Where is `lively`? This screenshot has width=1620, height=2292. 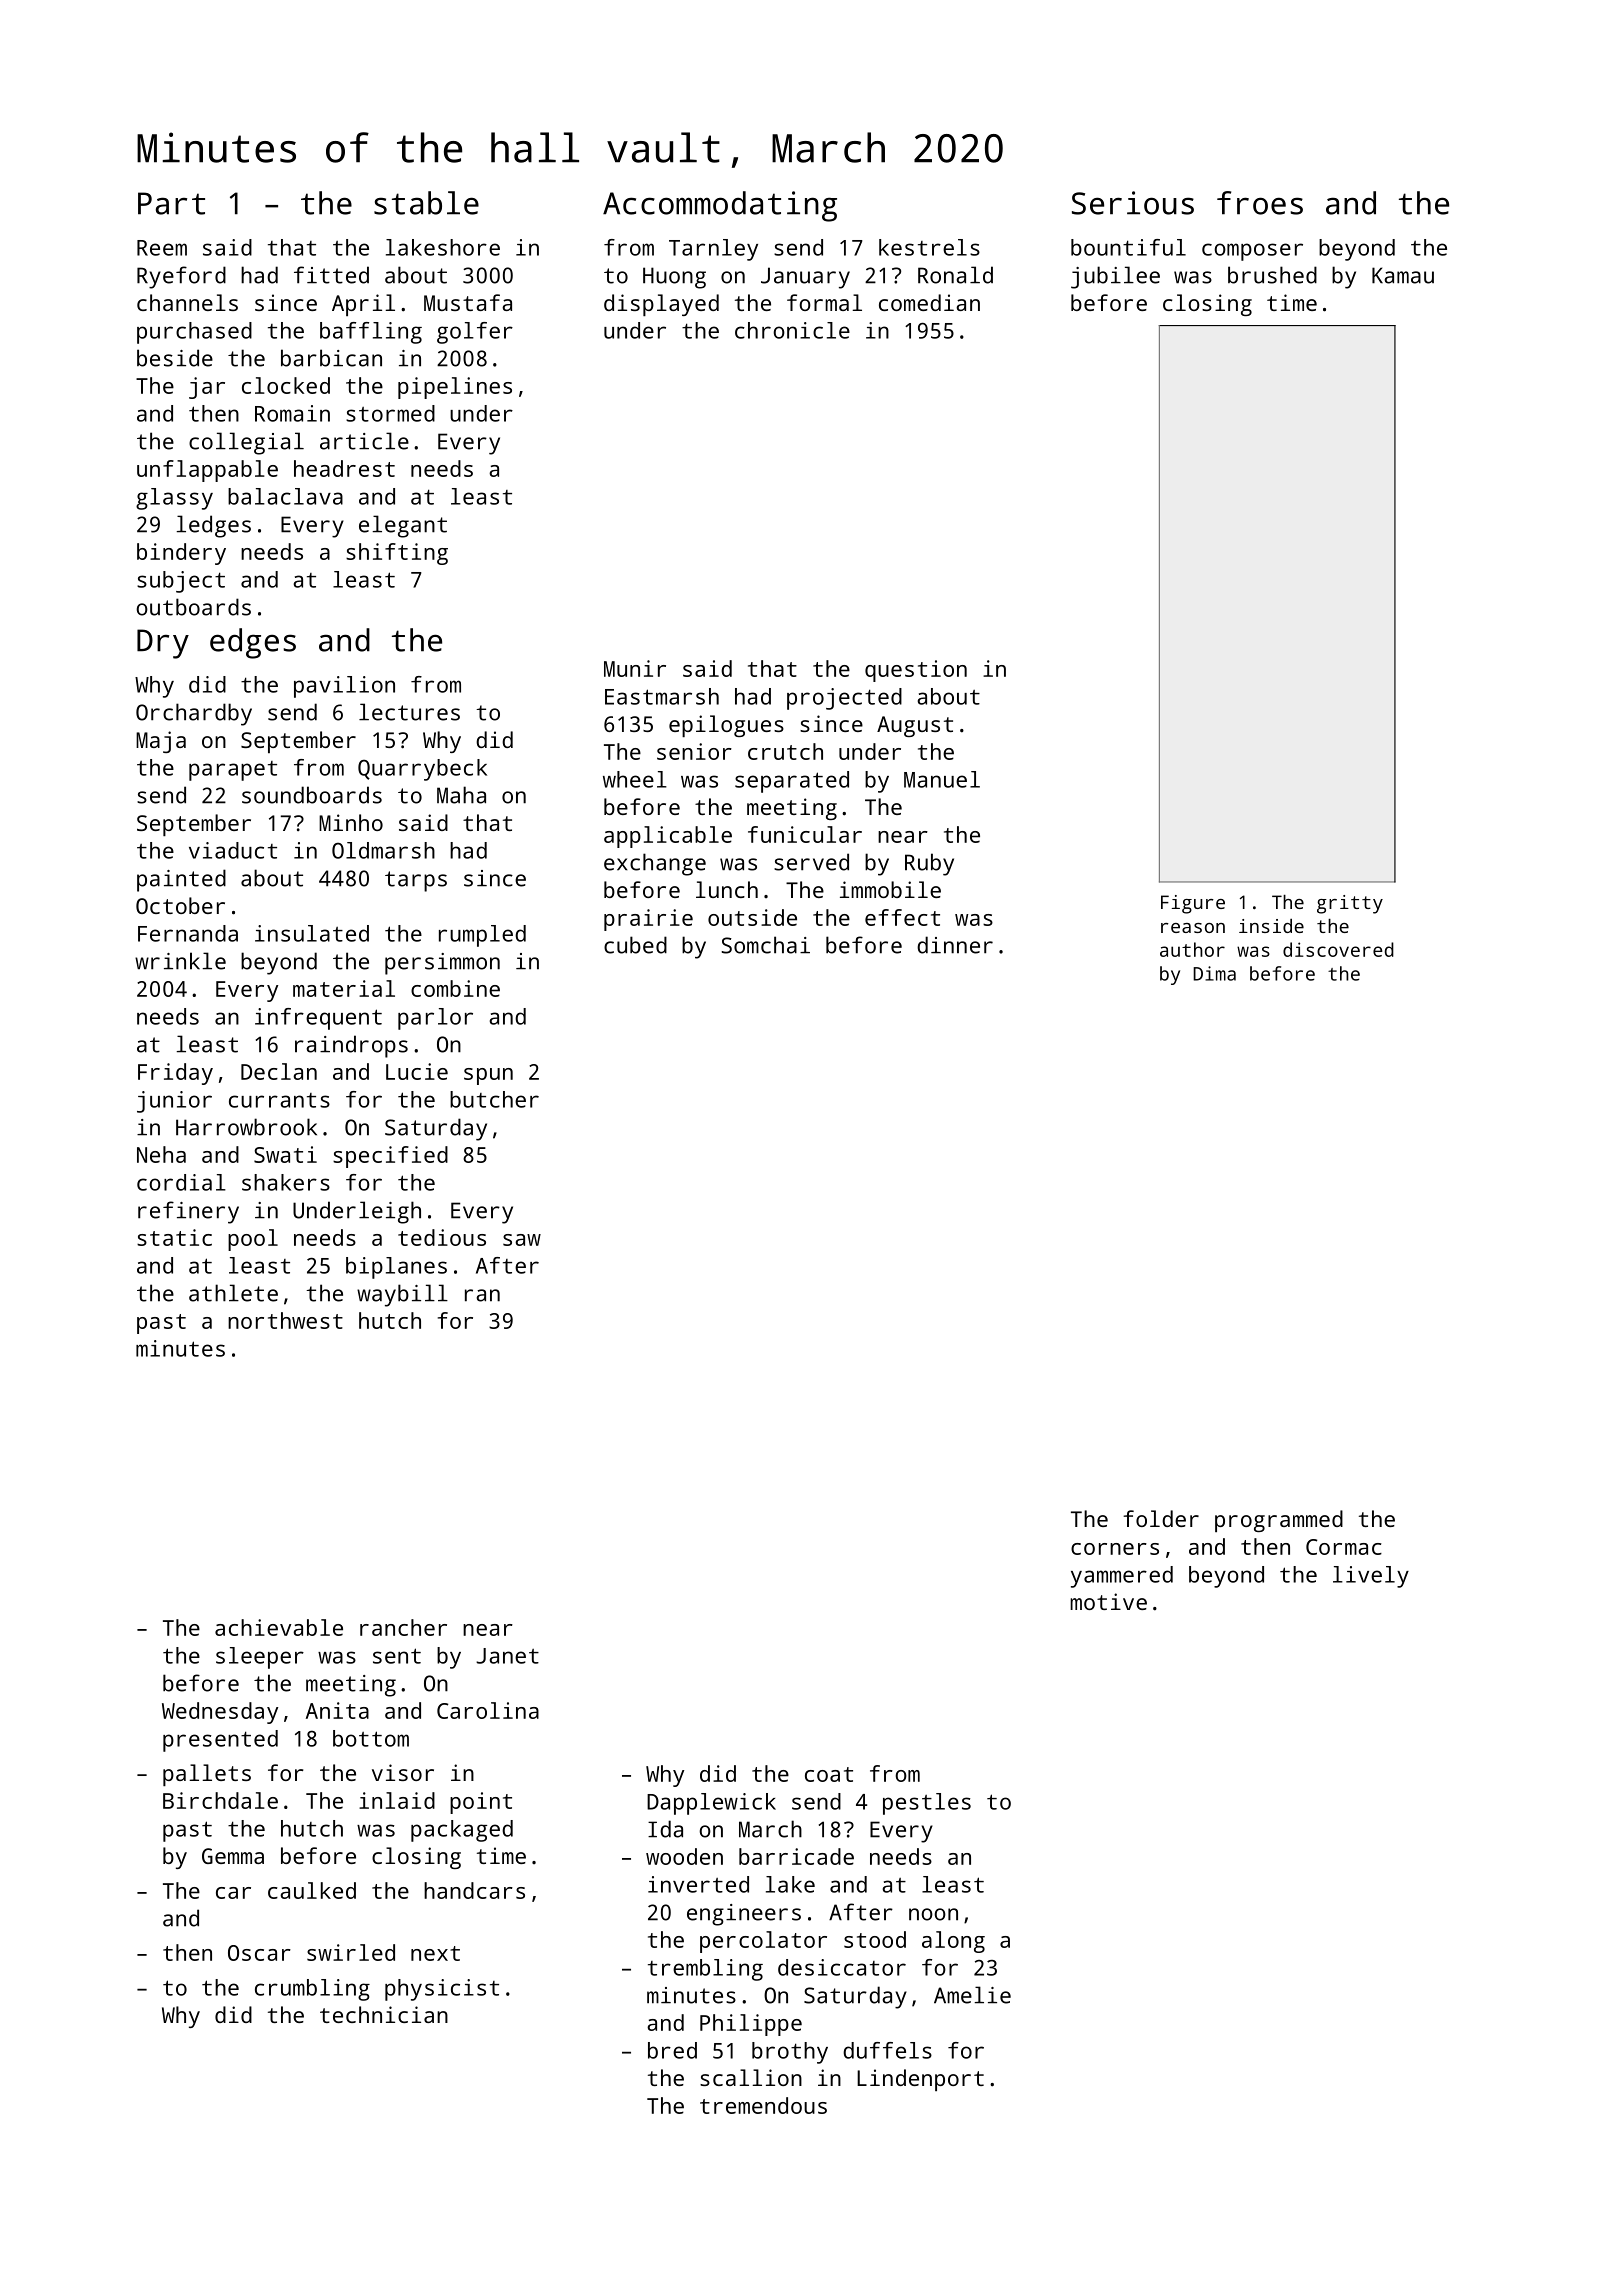 lively is located at coordinates (1371, 1577).
